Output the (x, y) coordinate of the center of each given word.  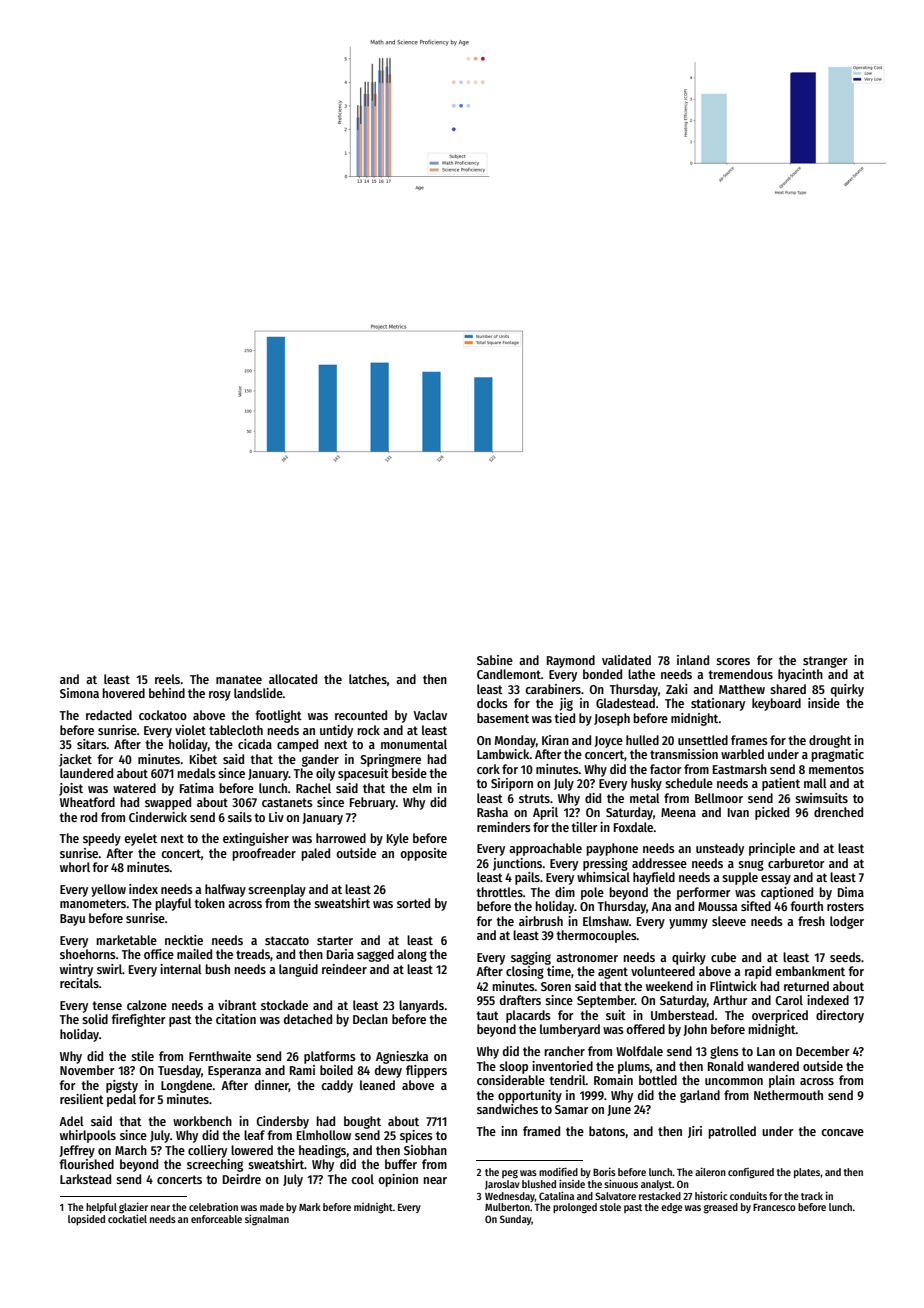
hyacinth (800, 675)
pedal (121, 1100)
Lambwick (503, 754)
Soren (556, 986)
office (159, 954)
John (695, 1030)
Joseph (612, 719)
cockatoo (163, 715)
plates (807, 1173)
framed (541, 1131)
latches (368, 679)
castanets (287, 802)
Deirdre (242, 1179)
